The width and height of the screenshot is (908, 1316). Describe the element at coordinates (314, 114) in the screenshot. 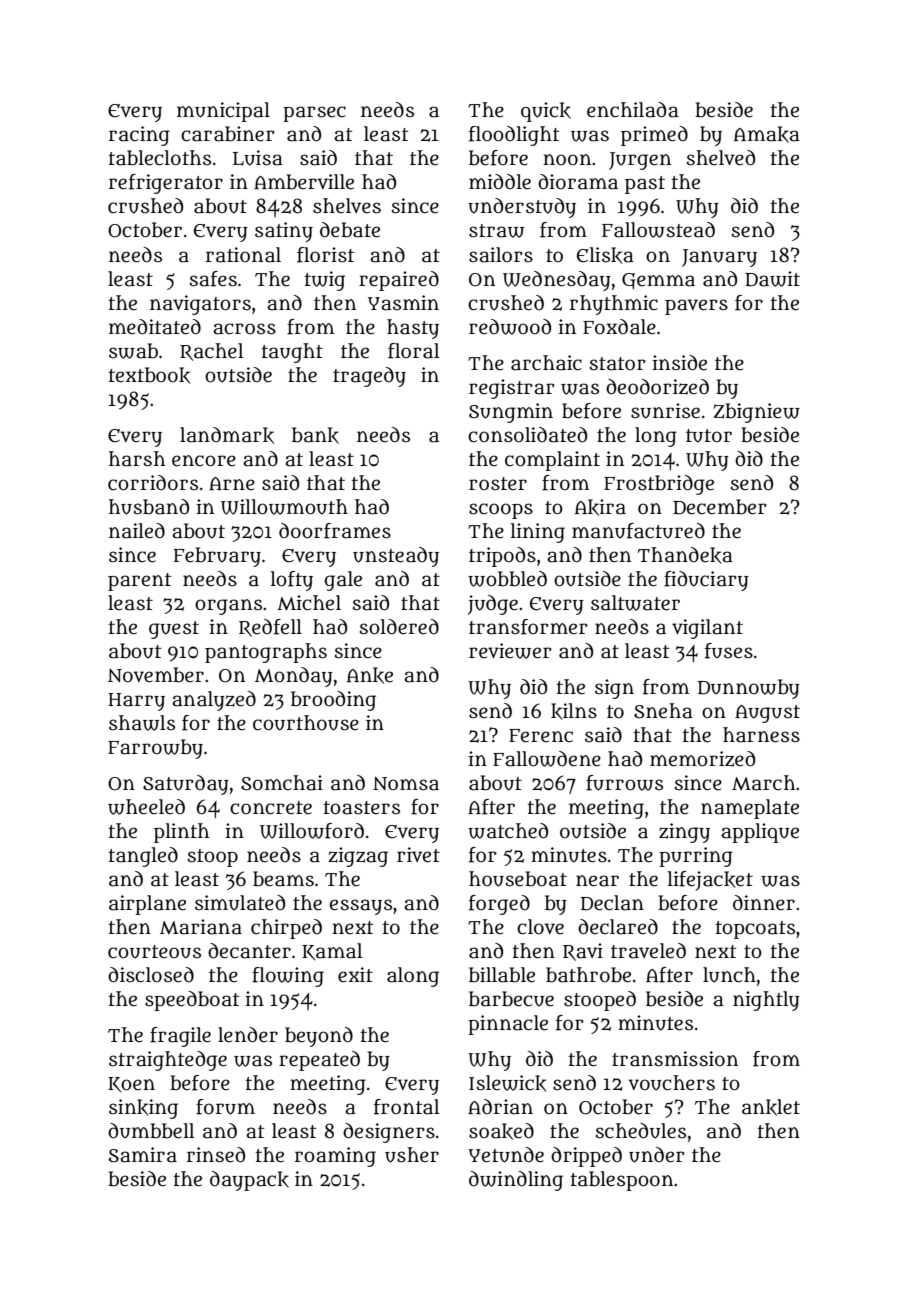

I see `parsec` at that location.
